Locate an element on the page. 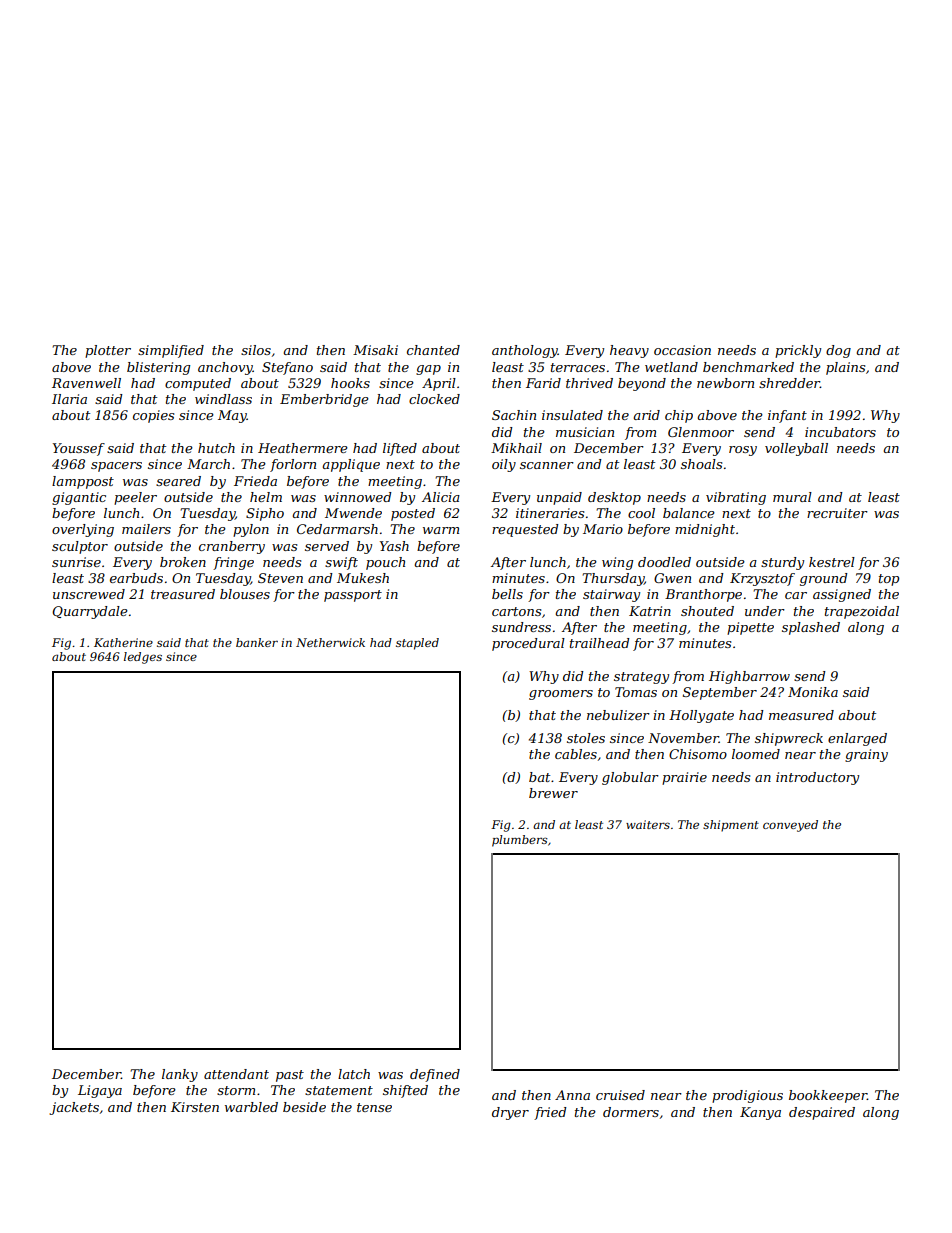 This page has height=1233, width=952. ledges is located at coordinates (143, 658).
